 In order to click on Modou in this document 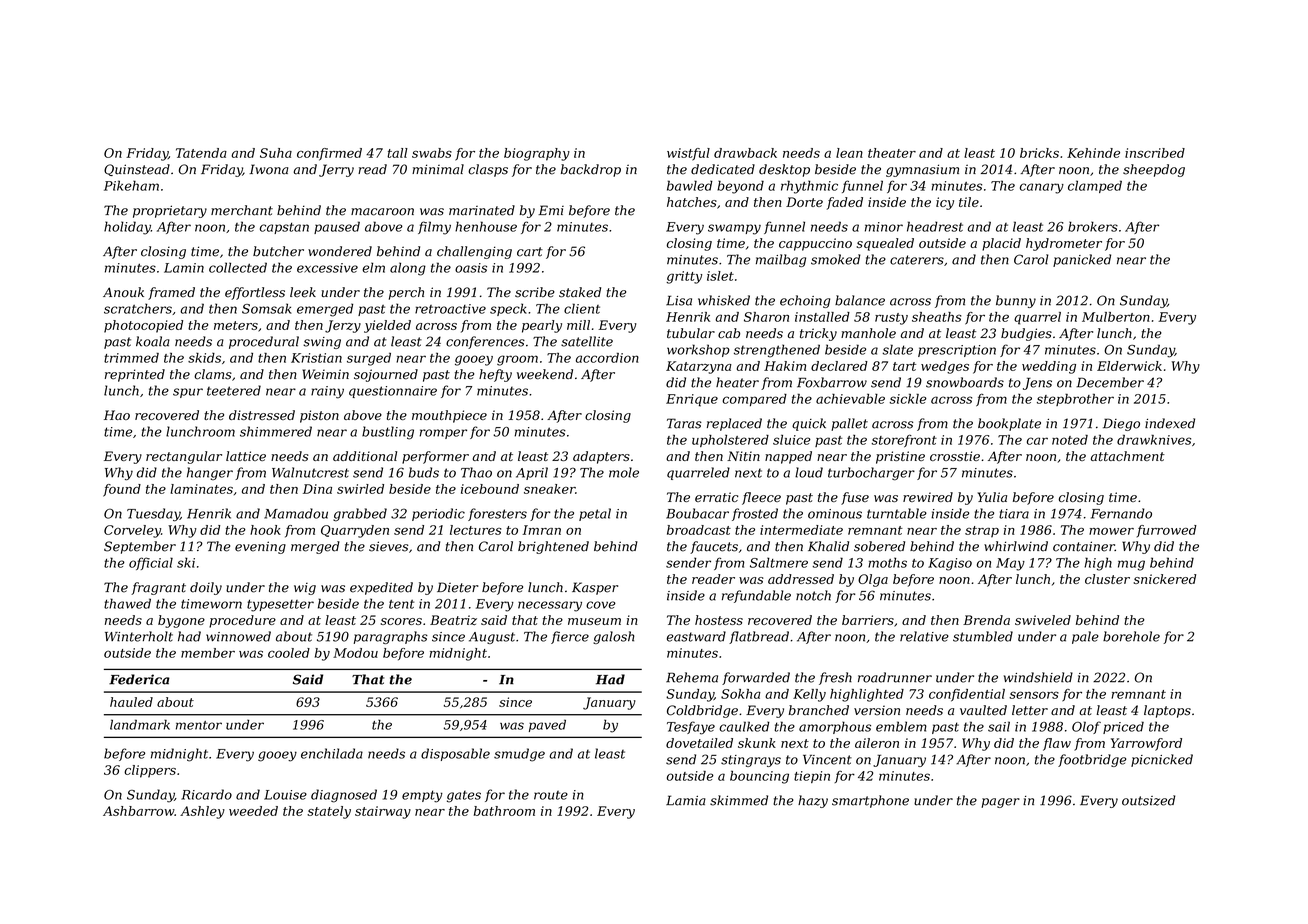, I will do `click(355, 653)`.
